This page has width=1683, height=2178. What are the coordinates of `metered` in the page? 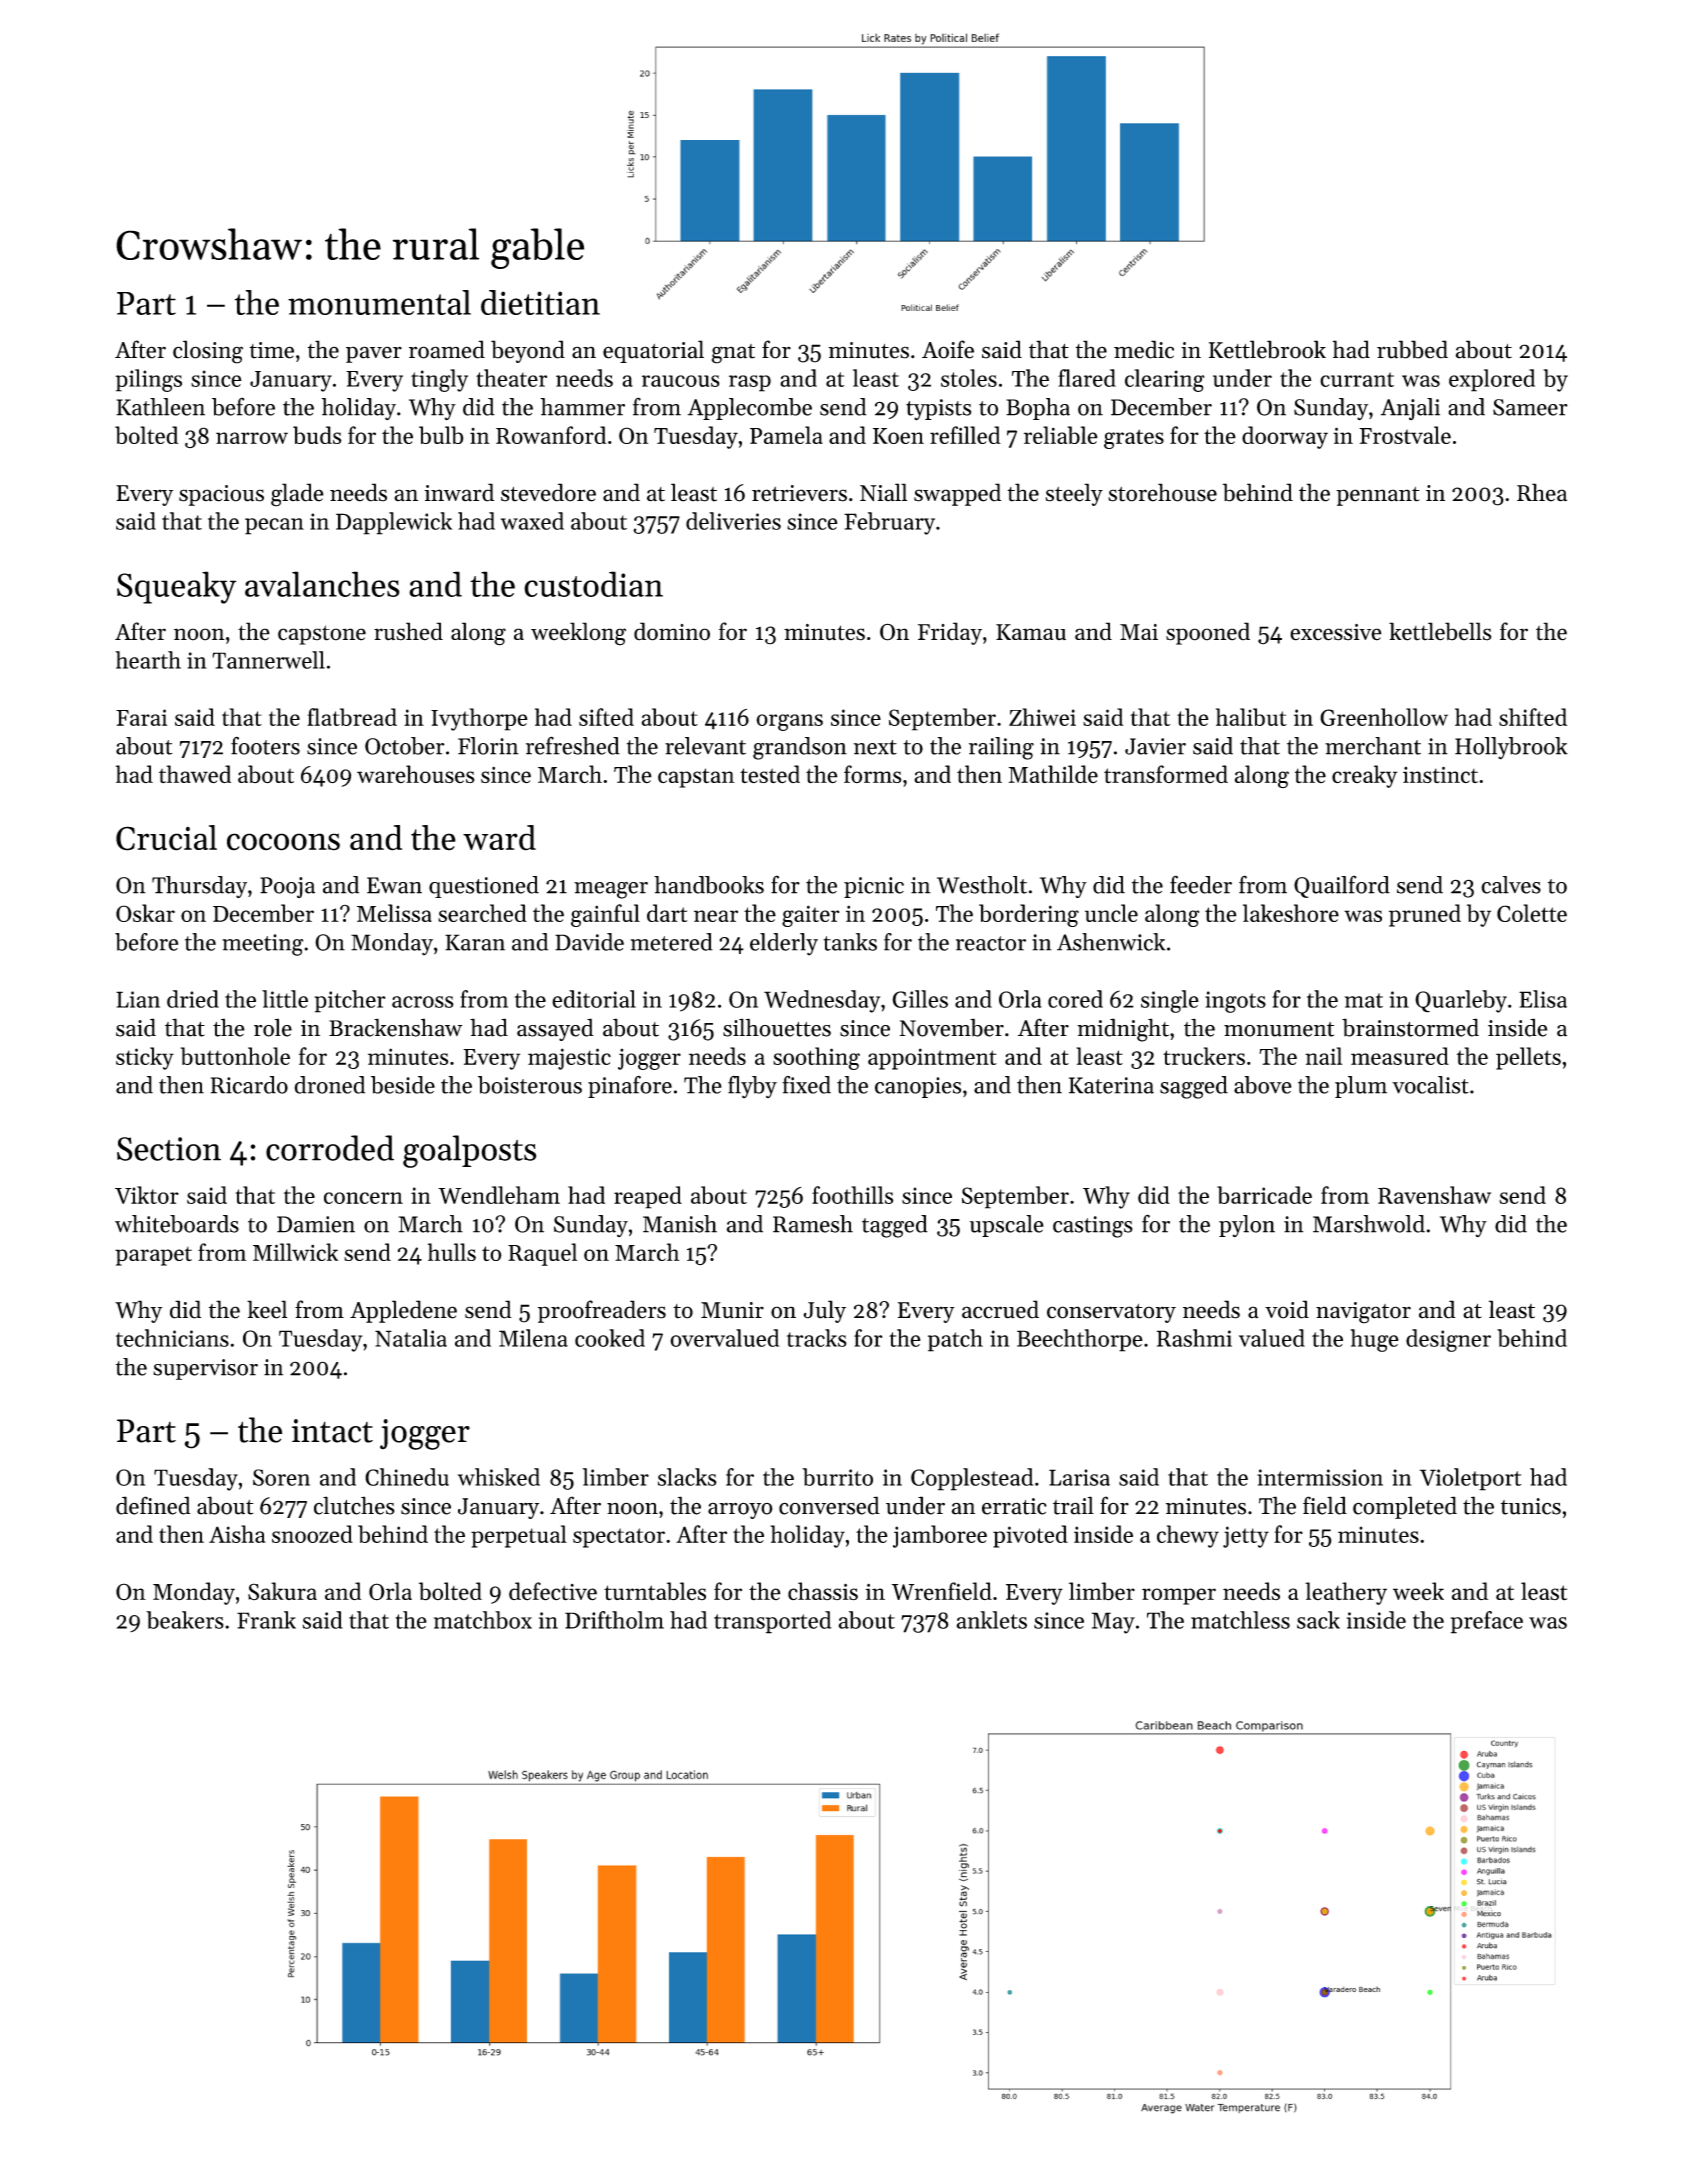 It's located at (671, 942).
